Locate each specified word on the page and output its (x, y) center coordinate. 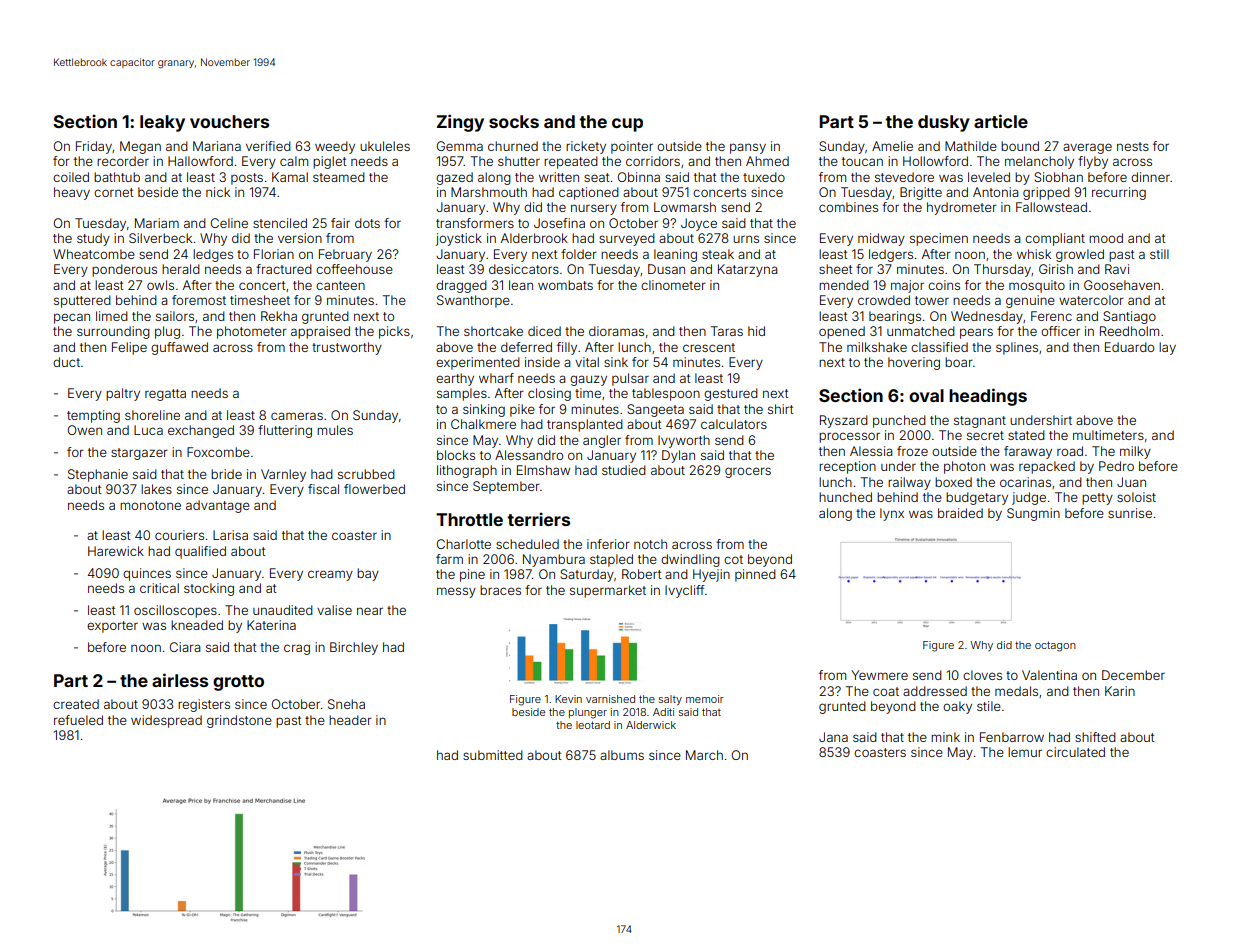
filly (567, 348)
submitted (493, 755)
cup (627, 125)
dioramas (616, 331)
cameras (297, 416)
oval (926, 395)
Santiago (1129, 317)
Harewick (116, 551)
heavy (72, 193)
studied (624, 470)
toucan (862, 161)
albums (622, 755)
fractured (284, 269)
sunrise (1130, 513)
